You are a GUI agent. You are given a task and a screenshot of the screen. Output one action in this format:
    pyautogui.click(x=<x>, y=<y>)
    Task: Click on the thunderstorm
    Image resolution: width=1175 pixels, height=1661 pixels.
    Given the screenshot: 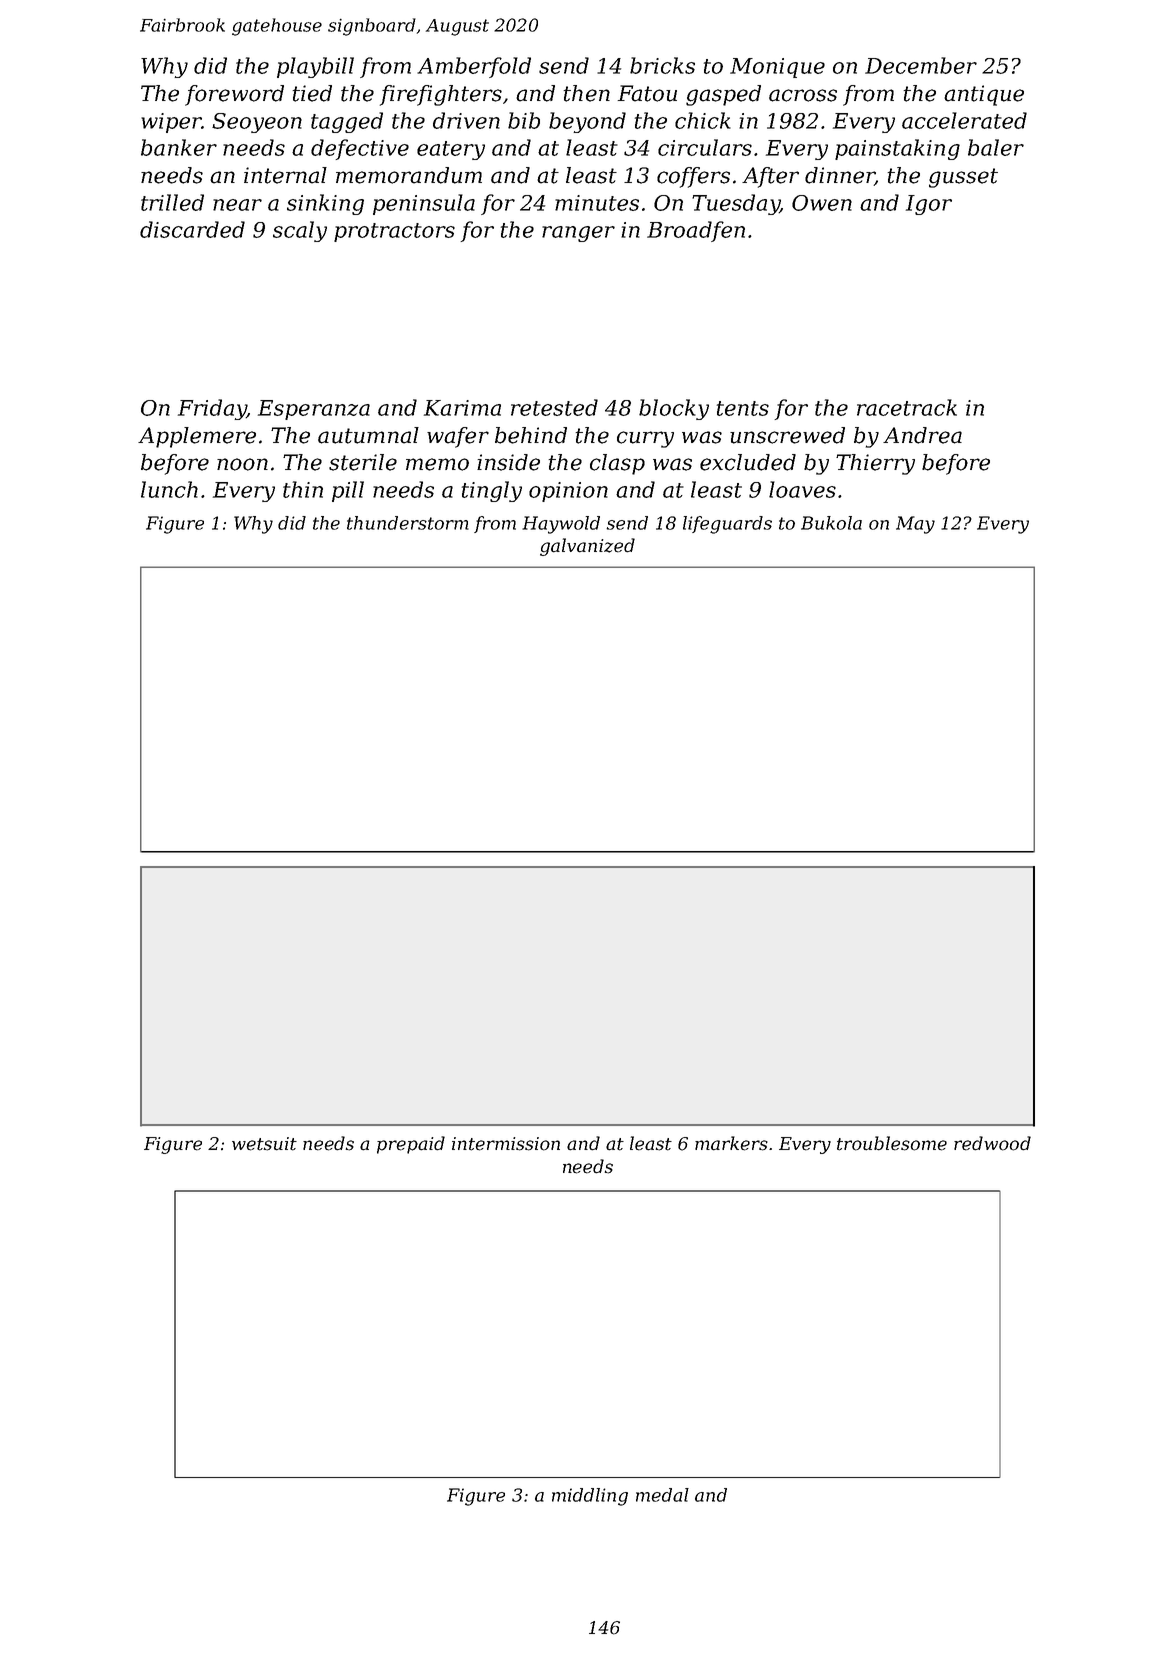 What is the action you would take?
    pyautogui.click(x=408, y=523)
